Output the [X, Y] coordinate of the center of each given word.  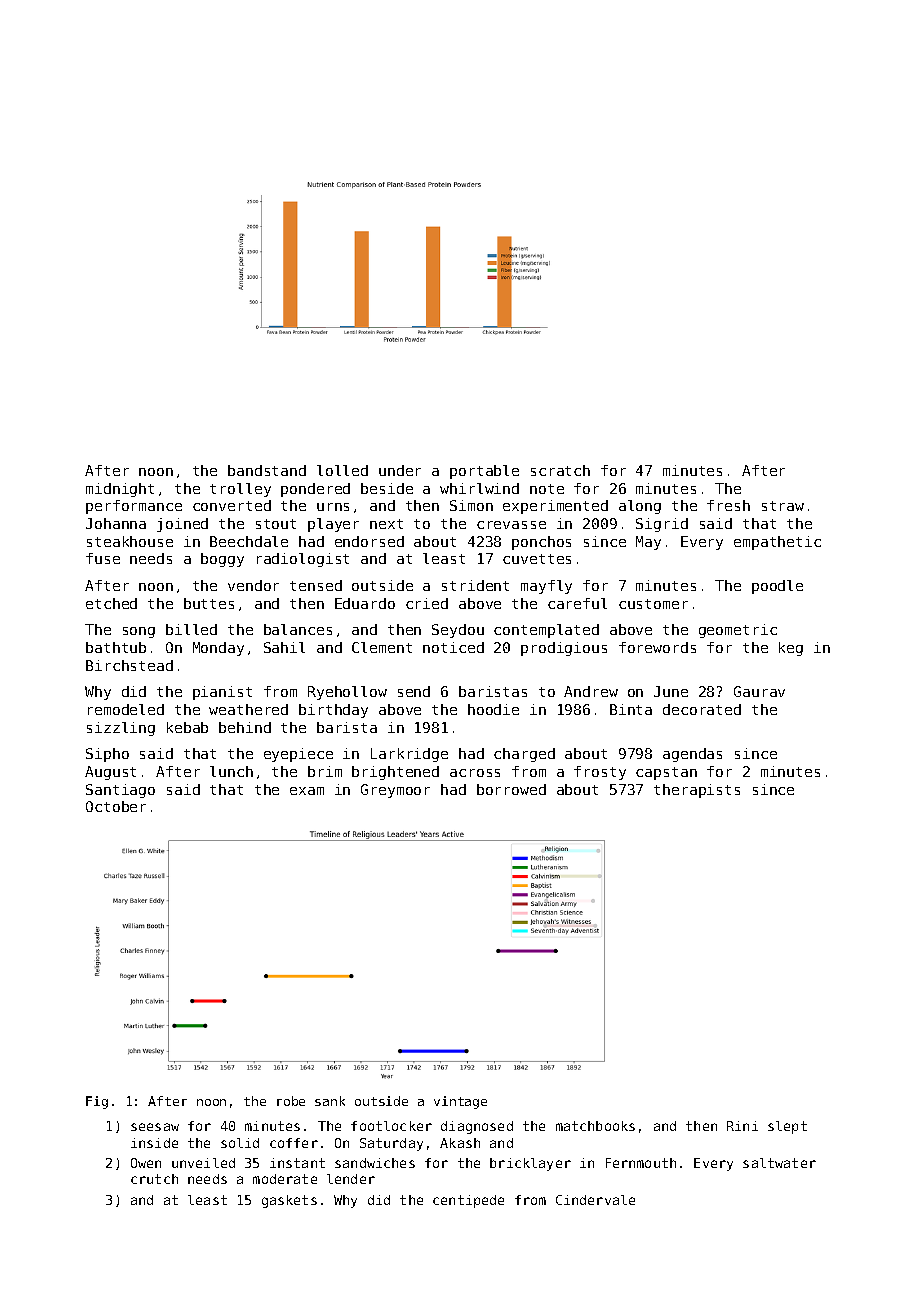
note [547, 489]
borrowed [511, 789]
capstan [666, 773]
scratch [560, 470]
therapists [697, 791]
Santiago [120, 791]
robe [291, 1101]
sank [330, 1101]
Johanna [116, 523]
